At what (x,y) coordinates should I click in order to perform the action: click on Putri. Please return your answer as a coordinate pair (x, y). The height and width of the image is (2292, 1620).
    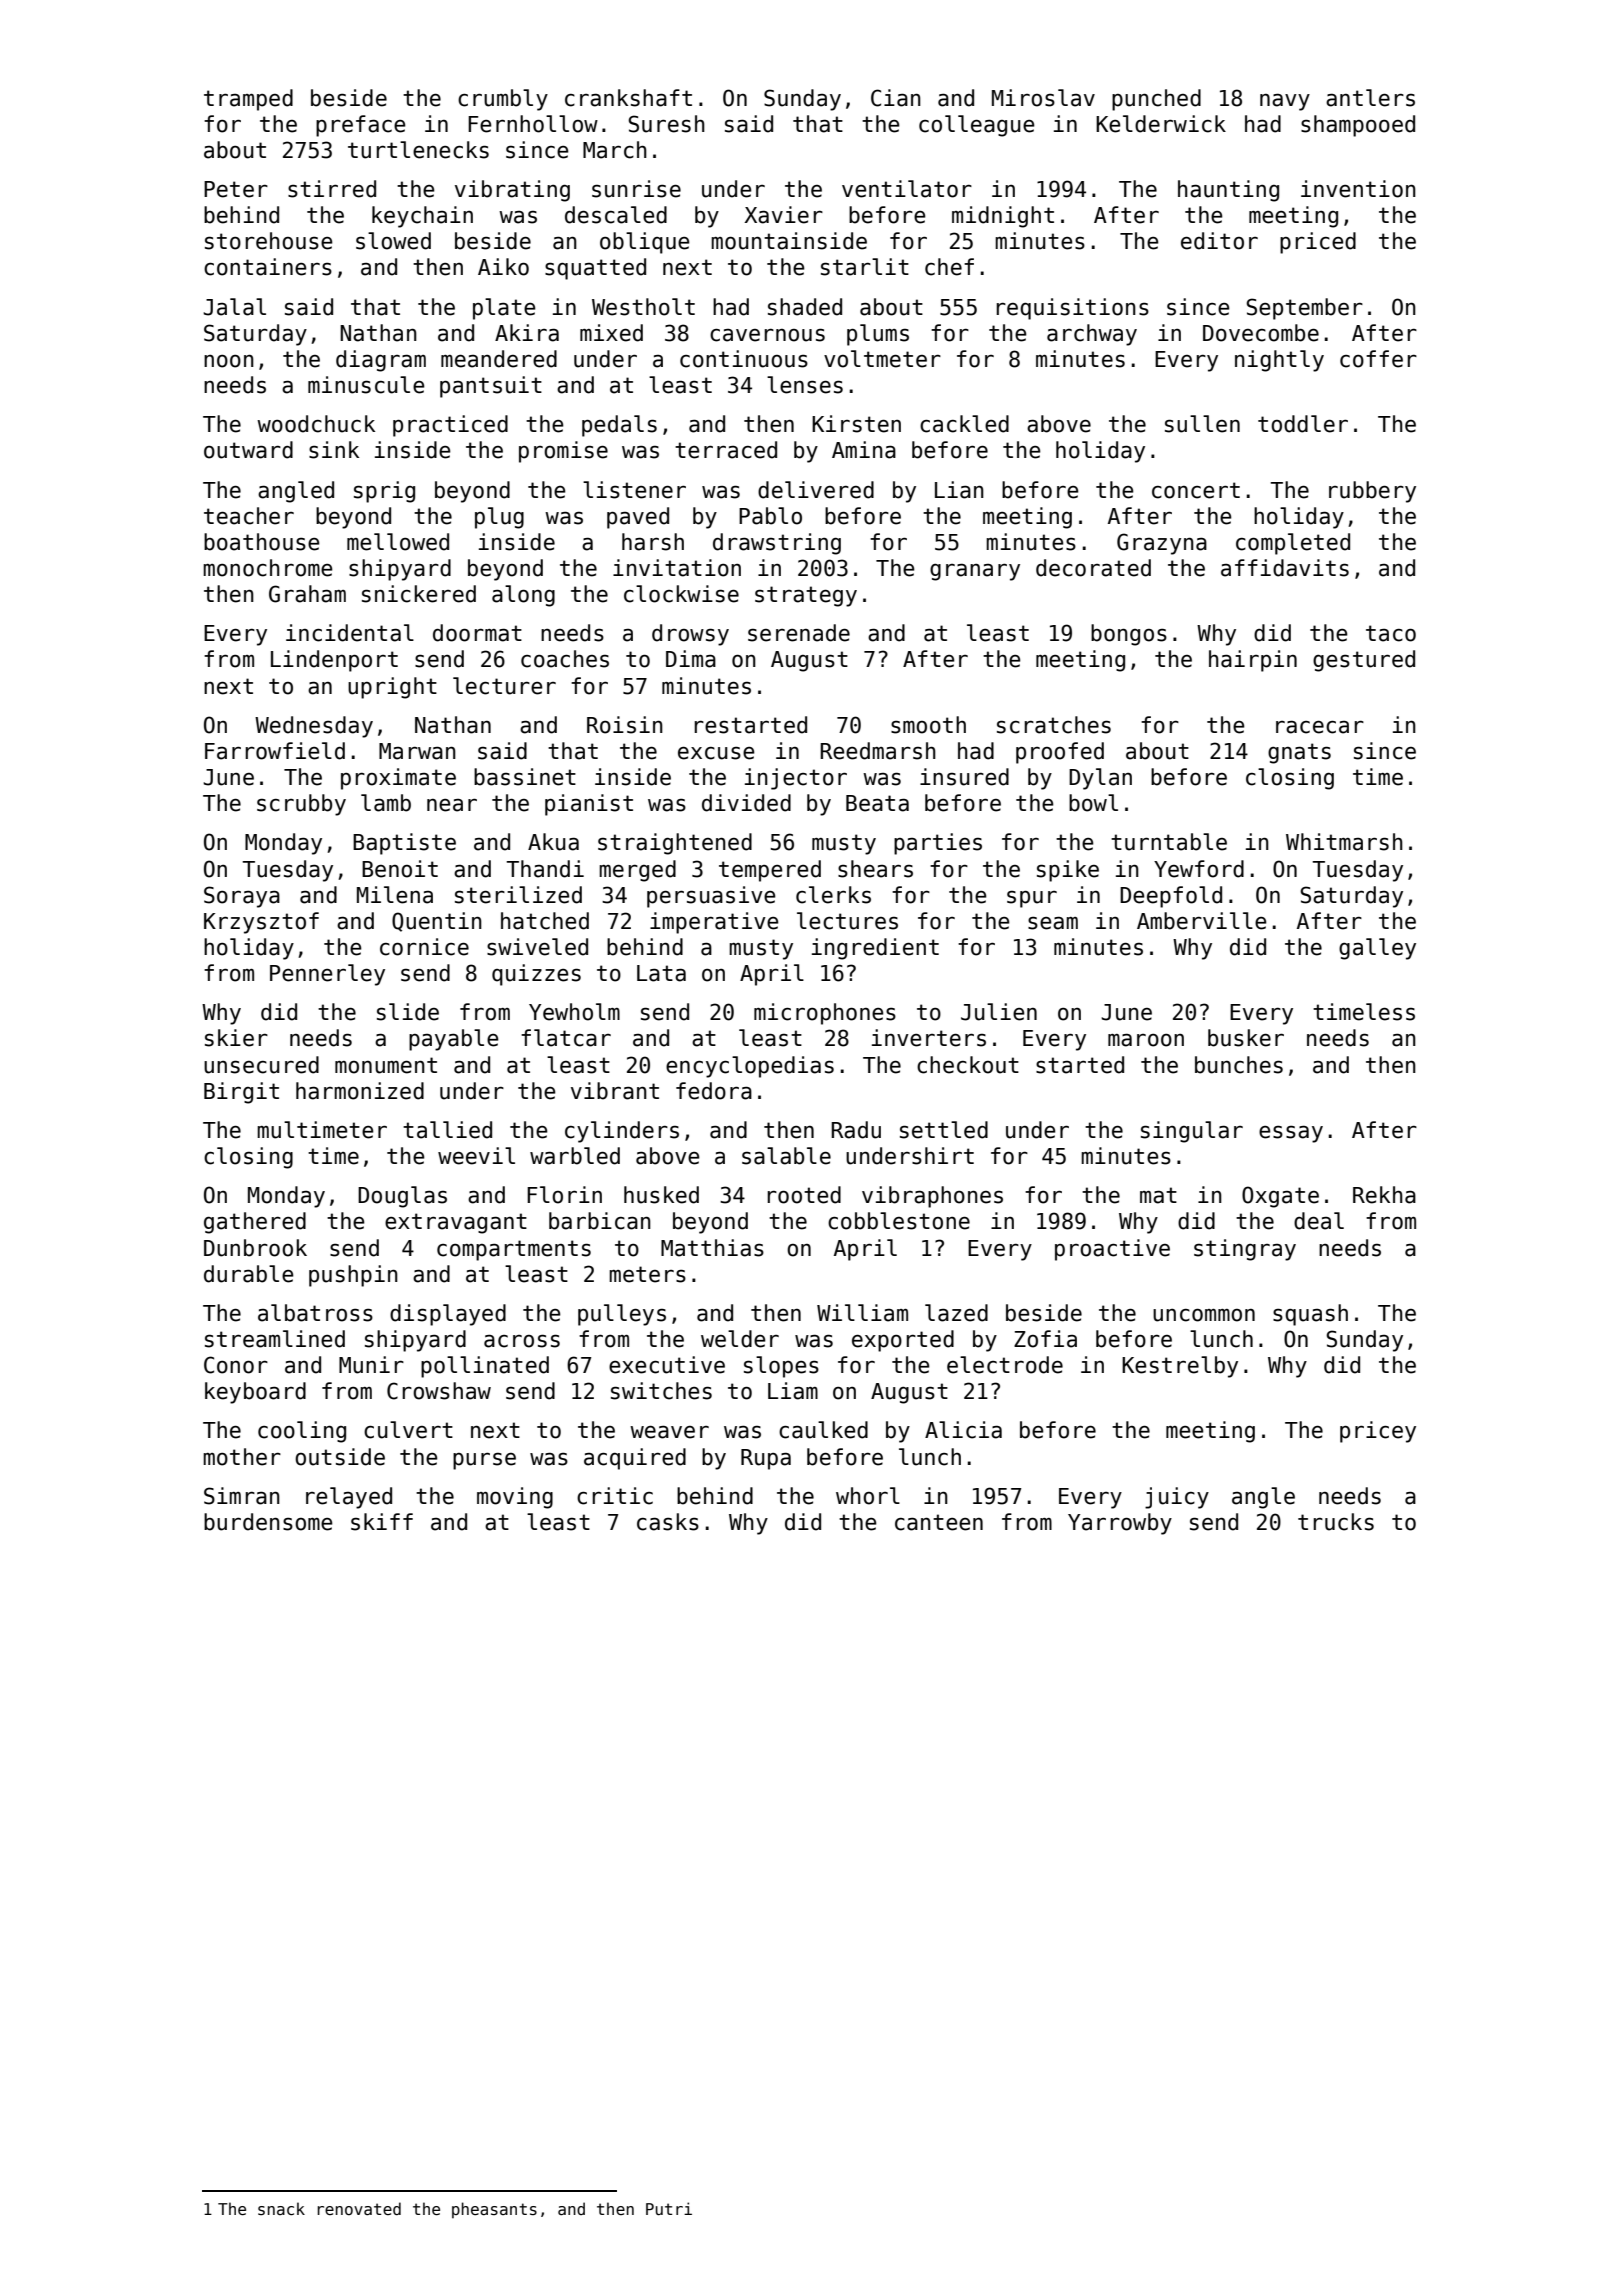
    Looking at the image, I should click on (669, 2208).
